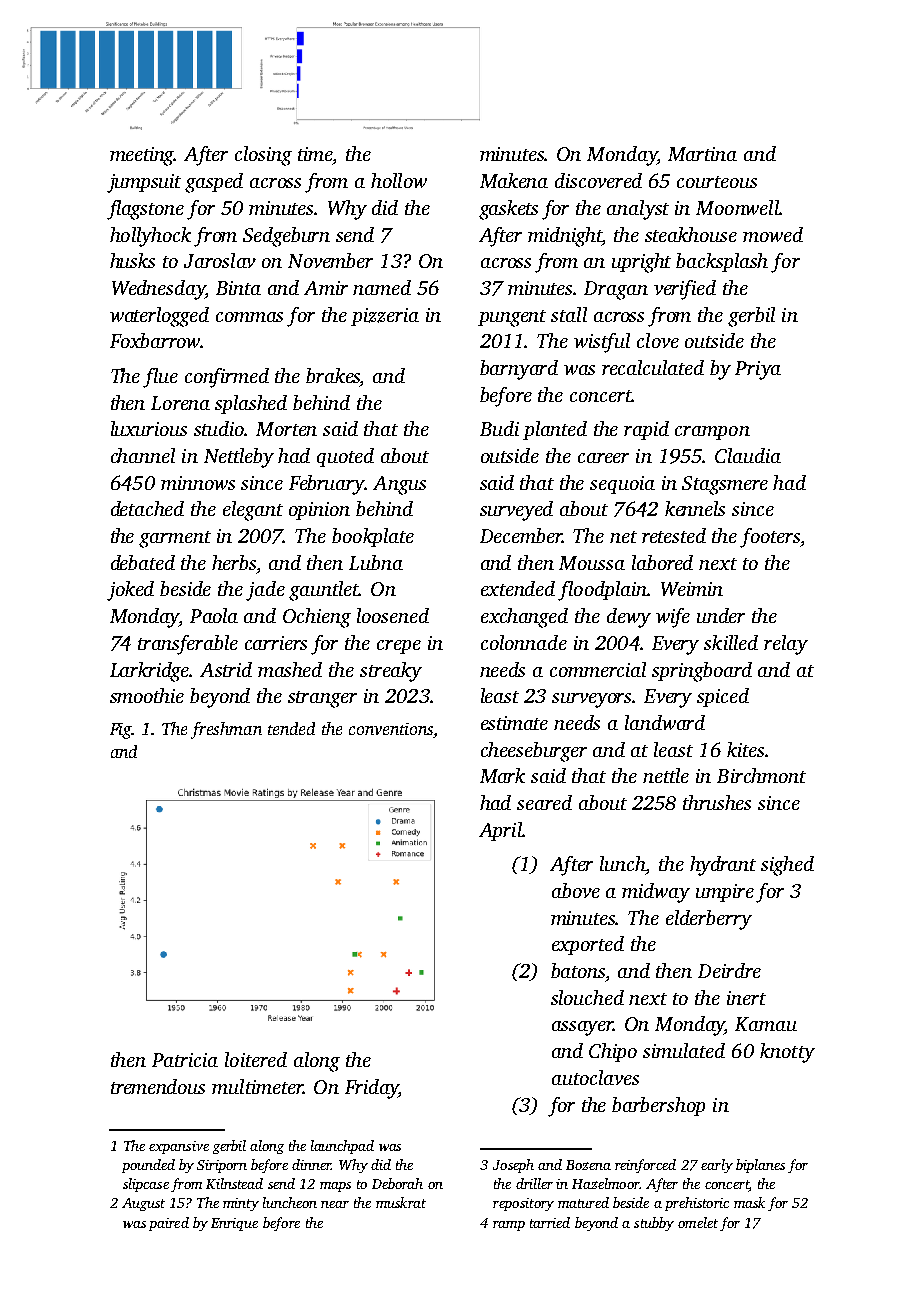 Image resolution: width=924 pixels, height=1311 pixels. I want to click on tarried, so click(550, 1222).
